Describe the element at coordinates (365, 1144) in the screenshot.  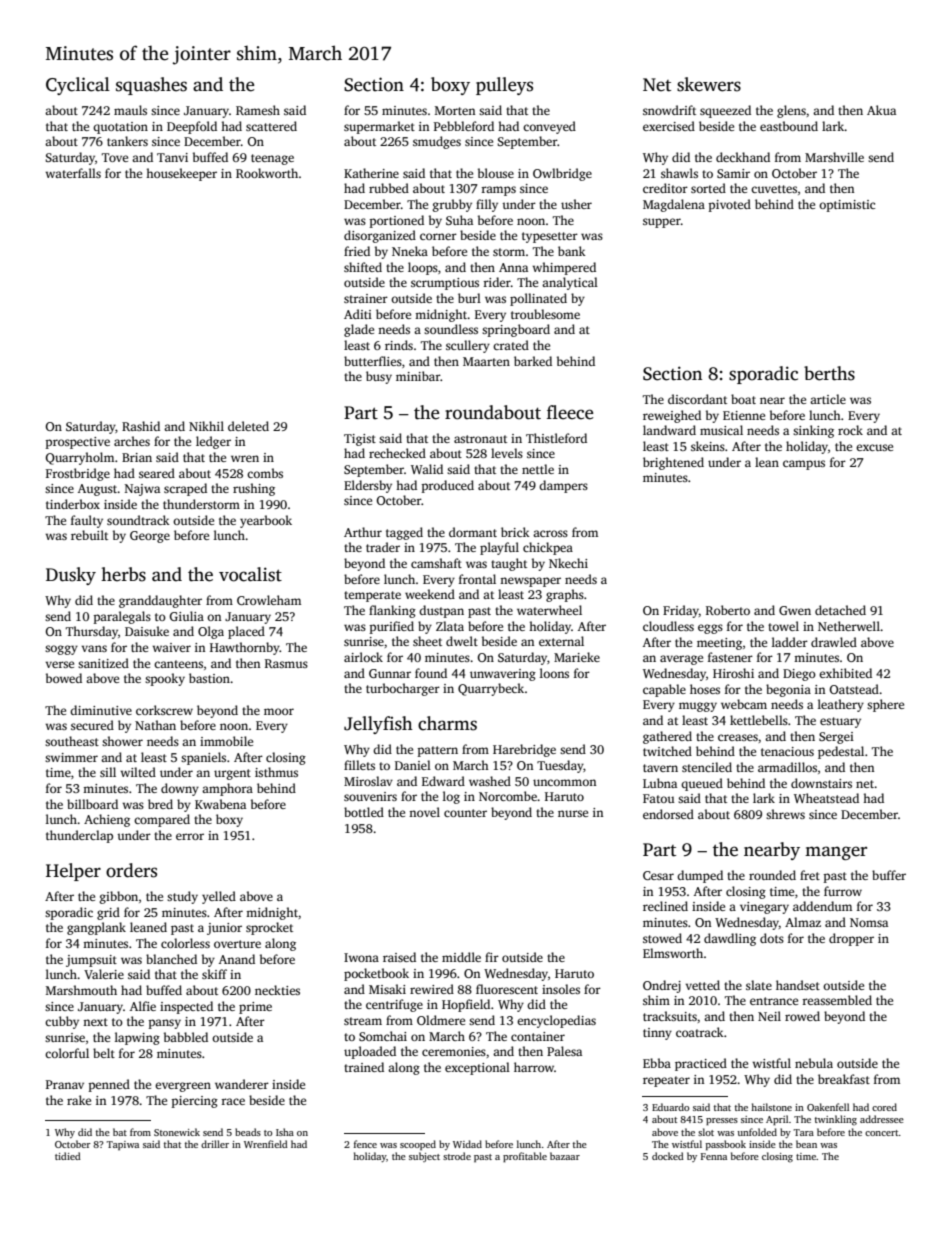
I see `fence` at that location.
